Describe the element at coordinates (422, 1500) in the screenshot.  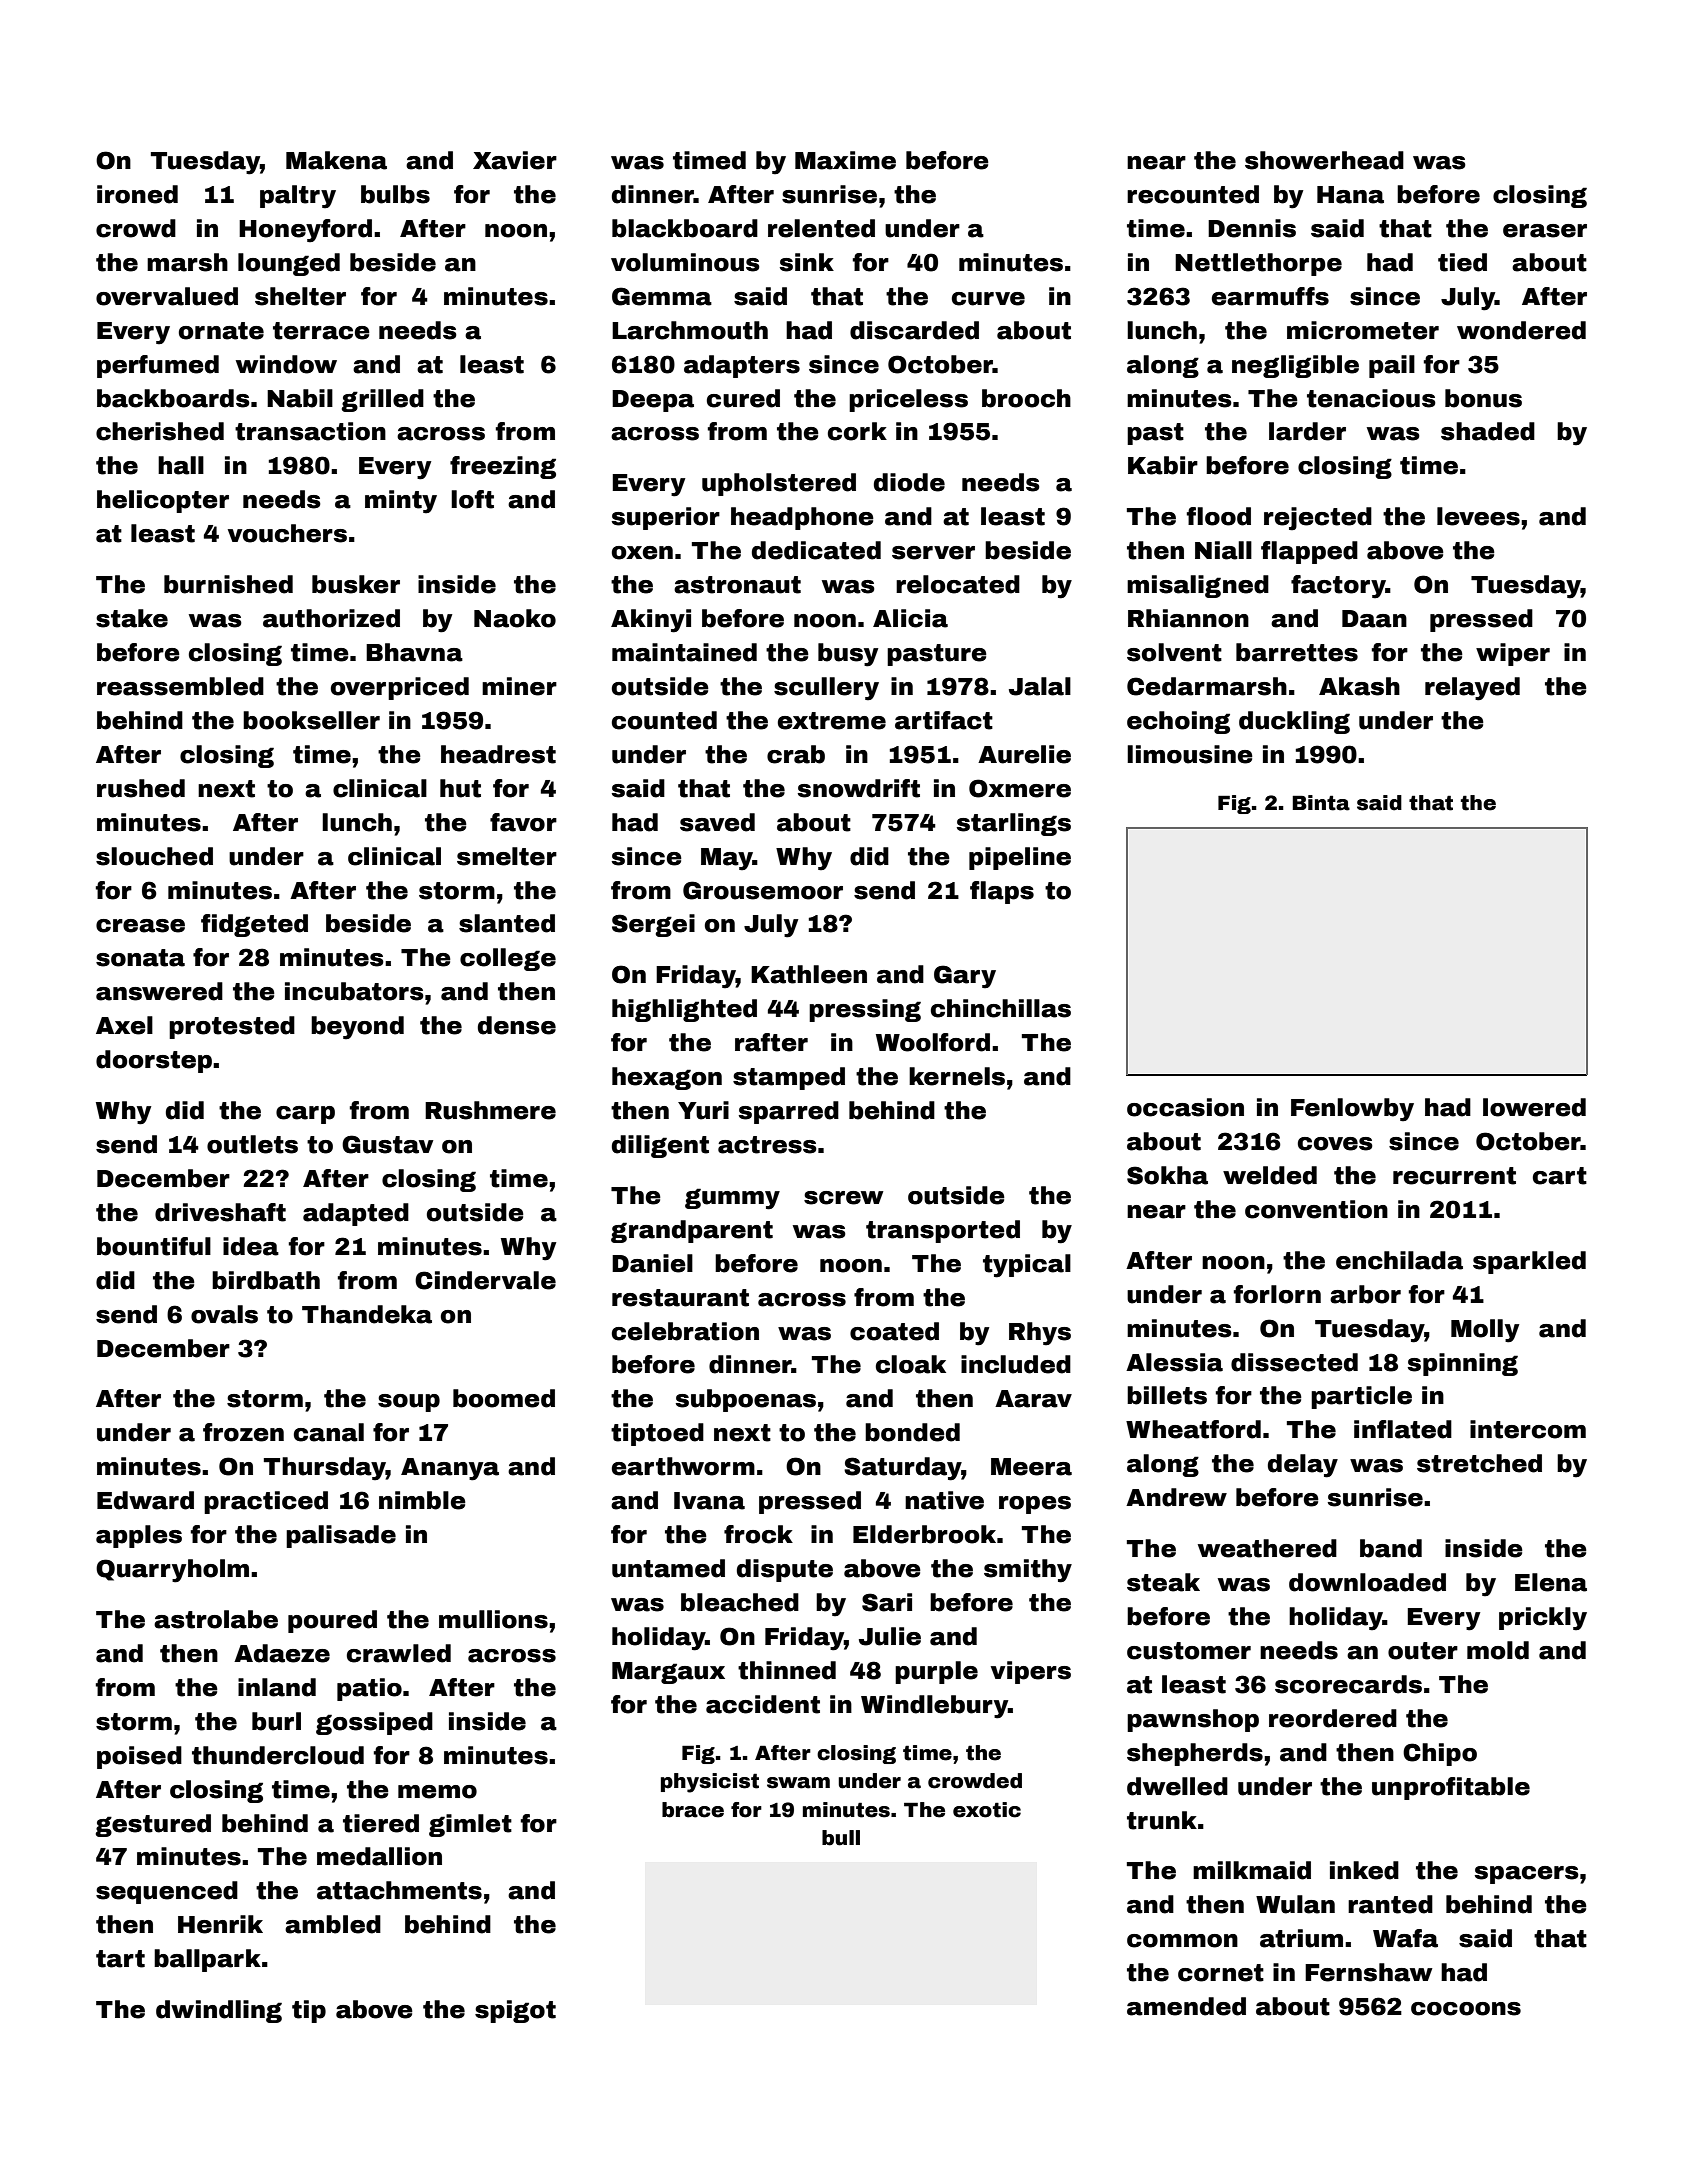
I see `nimble` at that location.
